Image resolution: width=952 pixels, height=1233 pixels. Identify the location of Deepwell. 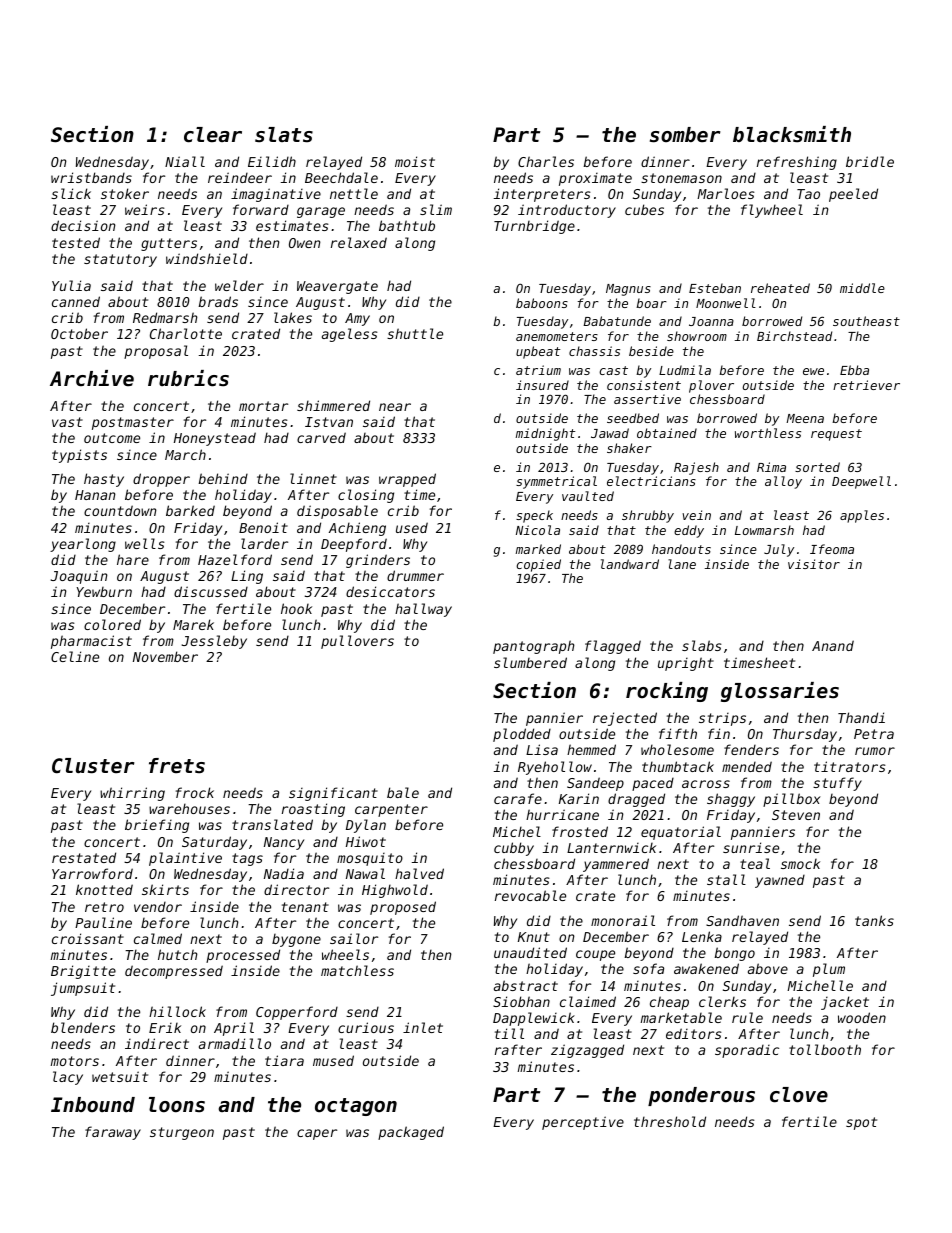
(861, 482).
